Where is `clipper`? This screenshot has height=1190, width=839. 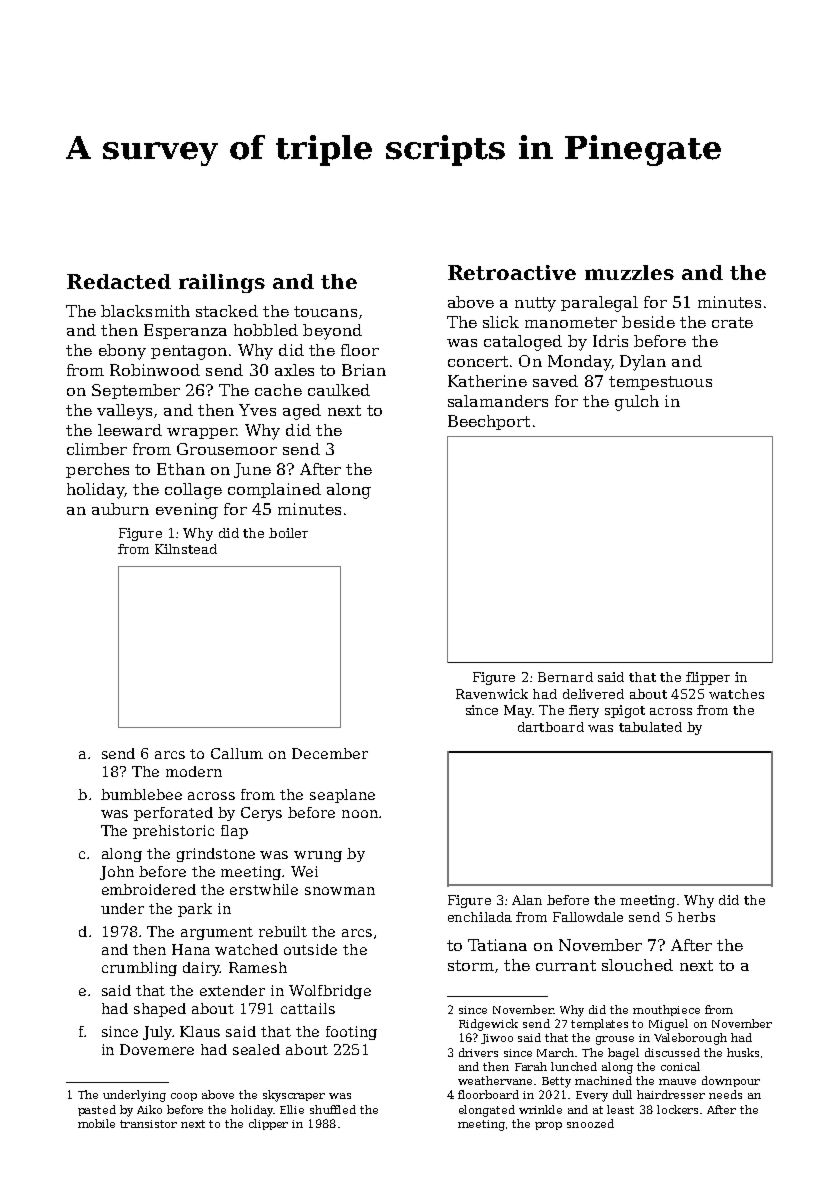
clipper is located at coordinates (268, 1124).
